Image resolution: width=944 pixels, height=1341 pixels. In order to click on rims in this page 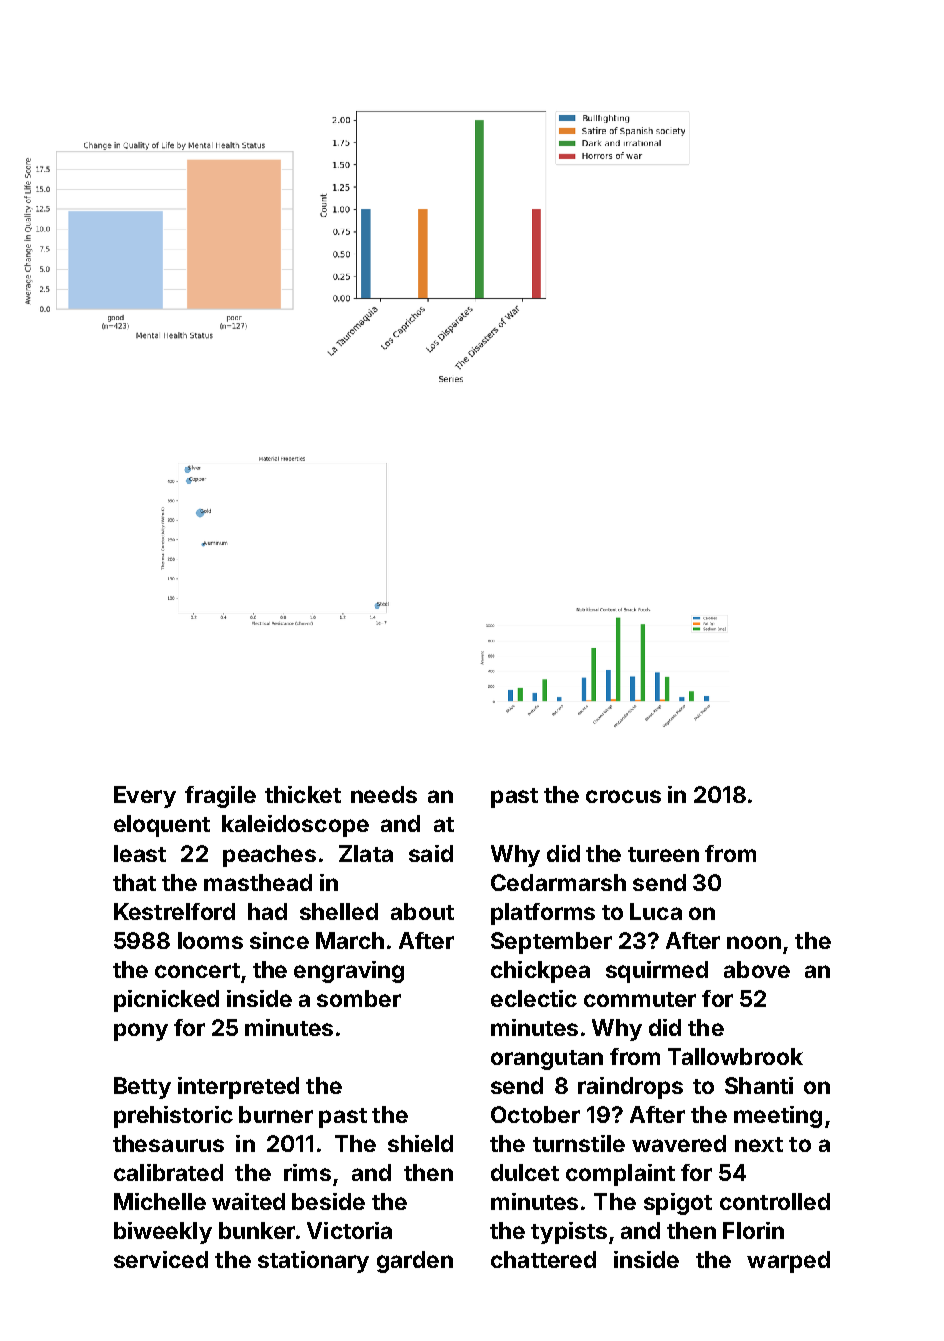, I will do `click(307, 1172)`.
